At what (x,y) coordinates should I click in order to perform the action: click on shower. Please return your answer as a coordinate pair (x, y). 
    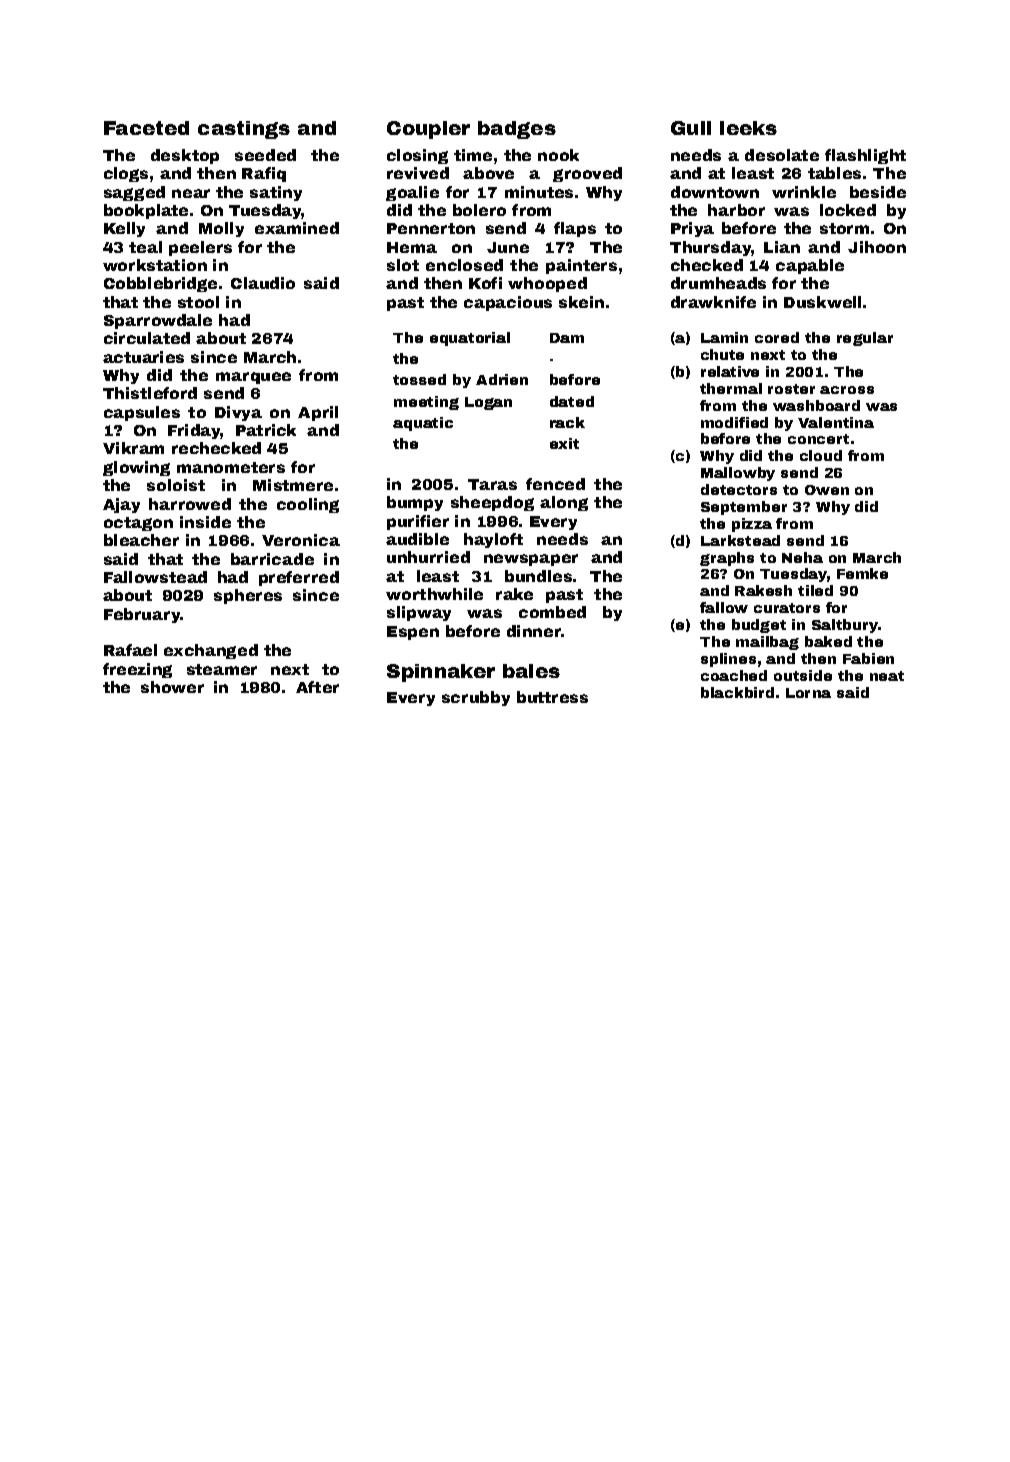
    Looking at the image, I should click on (172, 687).
